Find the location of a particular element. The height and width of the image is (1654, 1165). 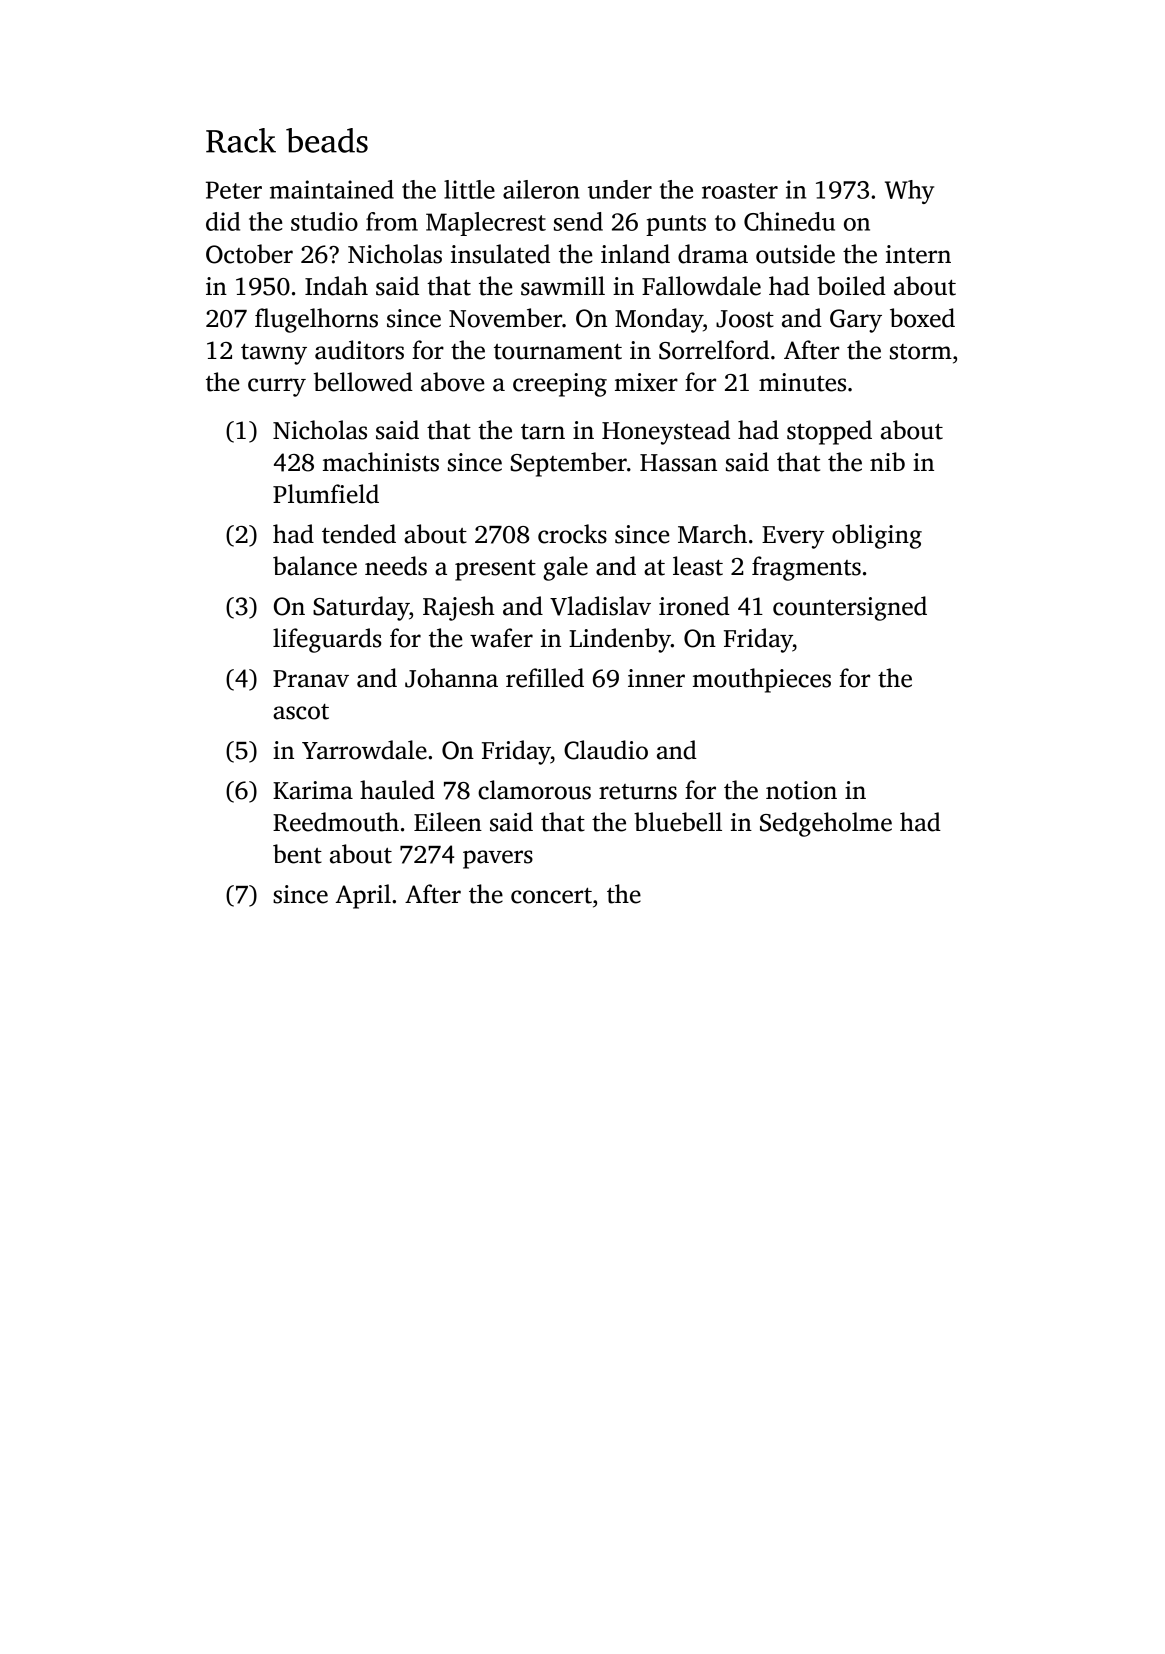

balance is located at coordinates (315, 566).
